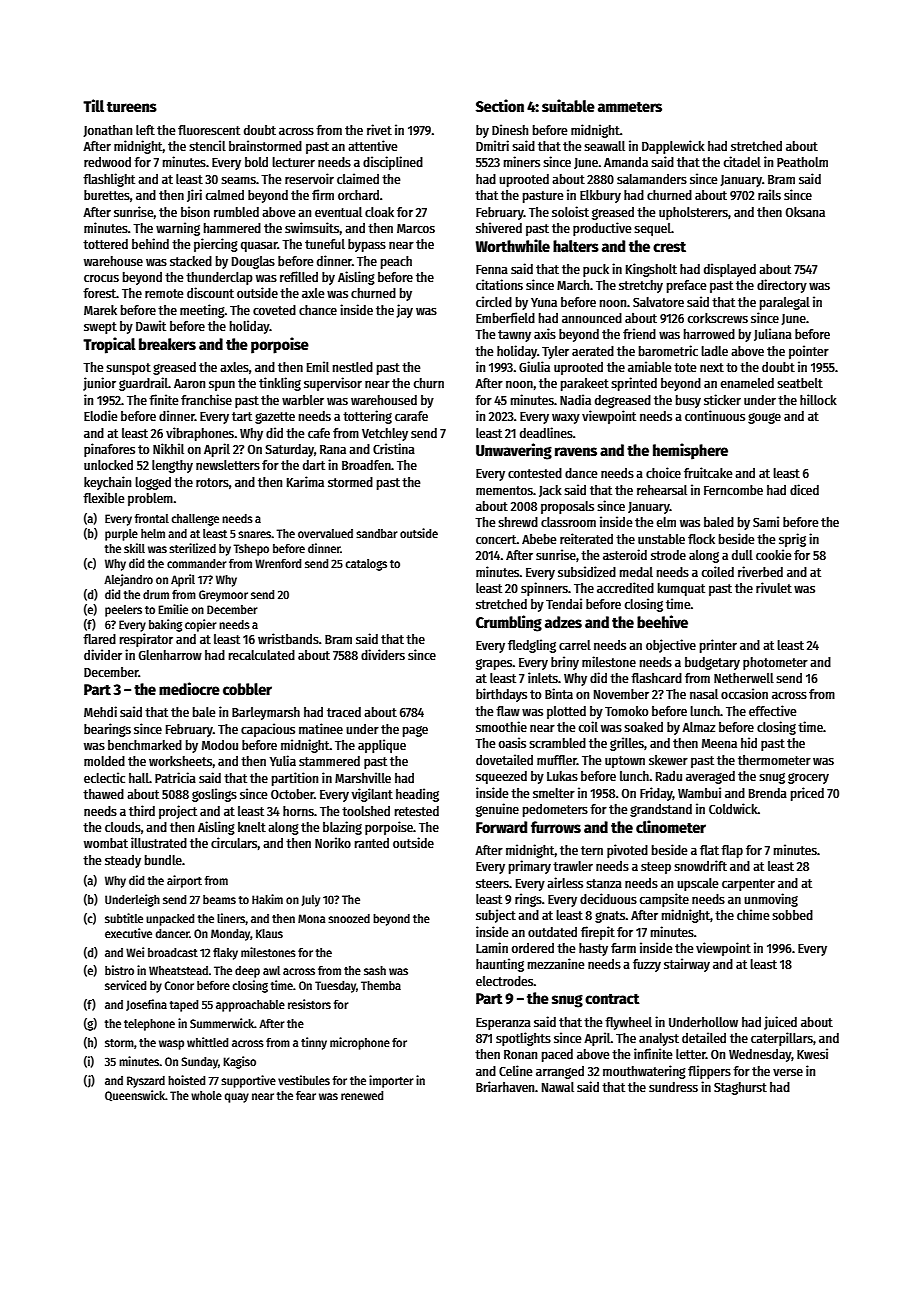  Describe the element at coordinates (742, 161) in the page. I see `citadel` at that location.
